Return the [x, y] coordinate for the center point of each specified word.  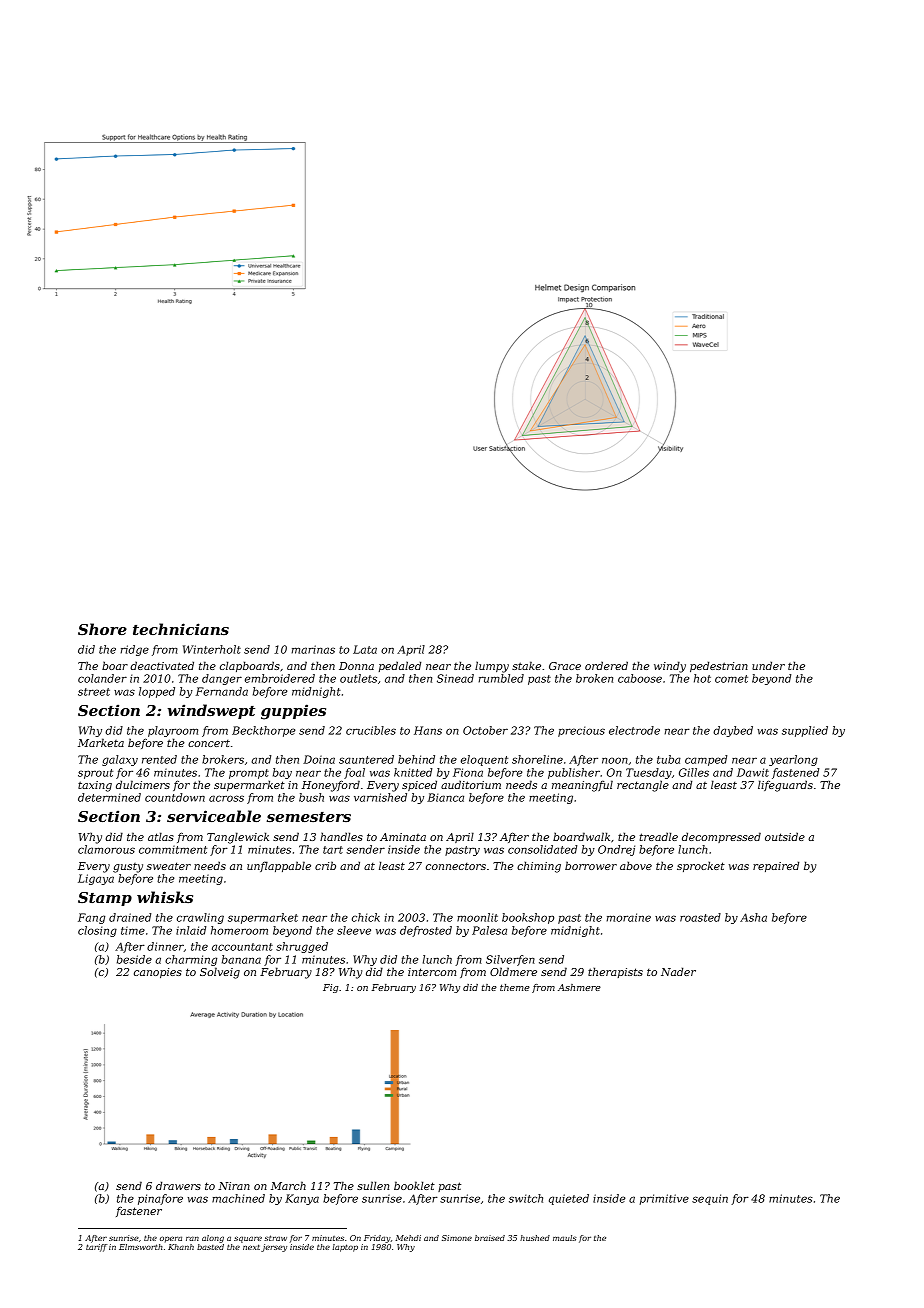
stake [526, 665]
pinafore [160, 1199]
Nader [678, 971]
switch [526, 1198]
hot [702, 678]
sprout [95, 774]
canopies [158, 973]
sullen [373, 1185]
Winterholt [212, 649]
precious [581, 731]
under [768, 665]
